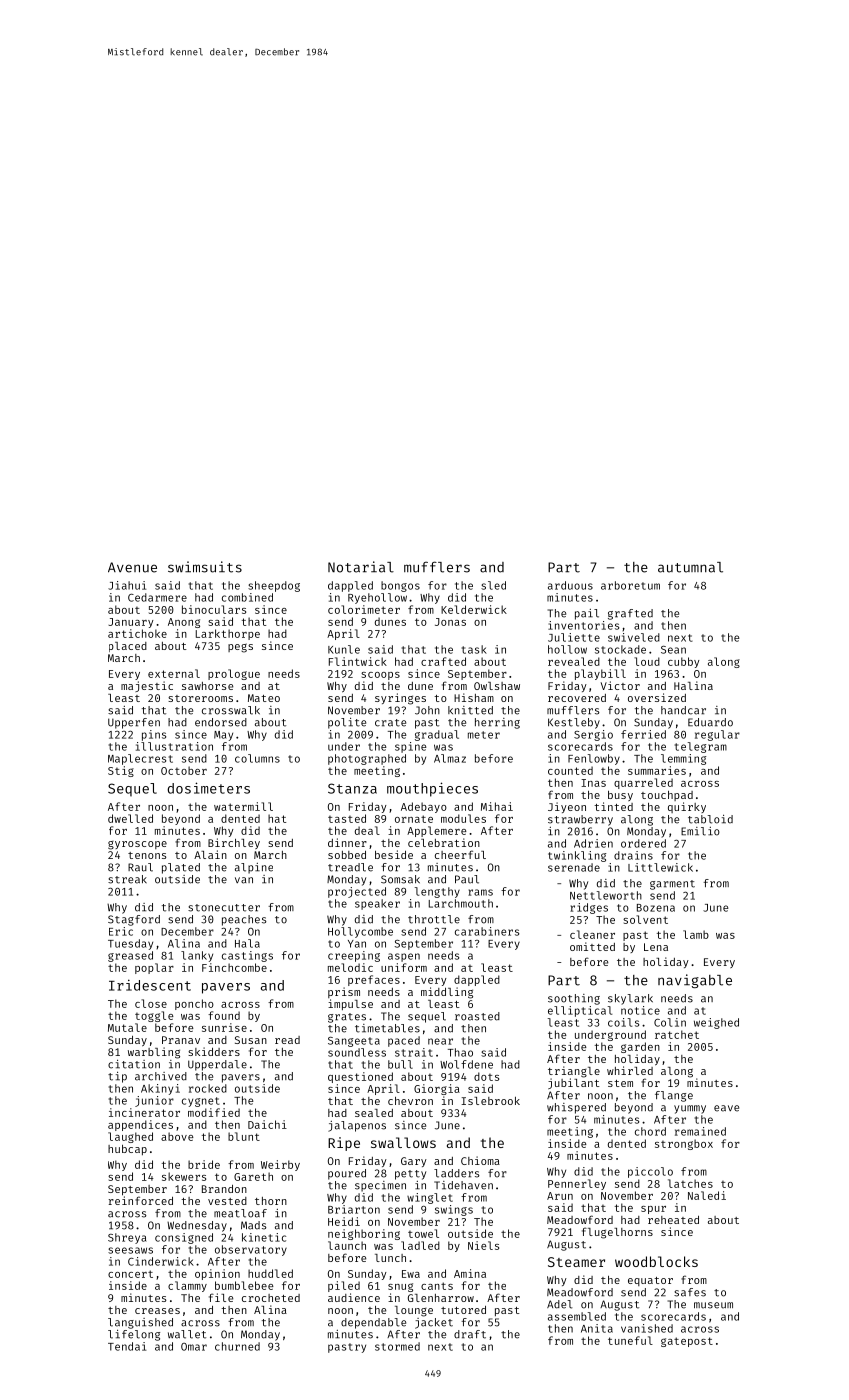 This screenshot has width=849, height=1400. Describe the element at coordinates (140, 1323) in the screenshot. I see `languished` at that location.
